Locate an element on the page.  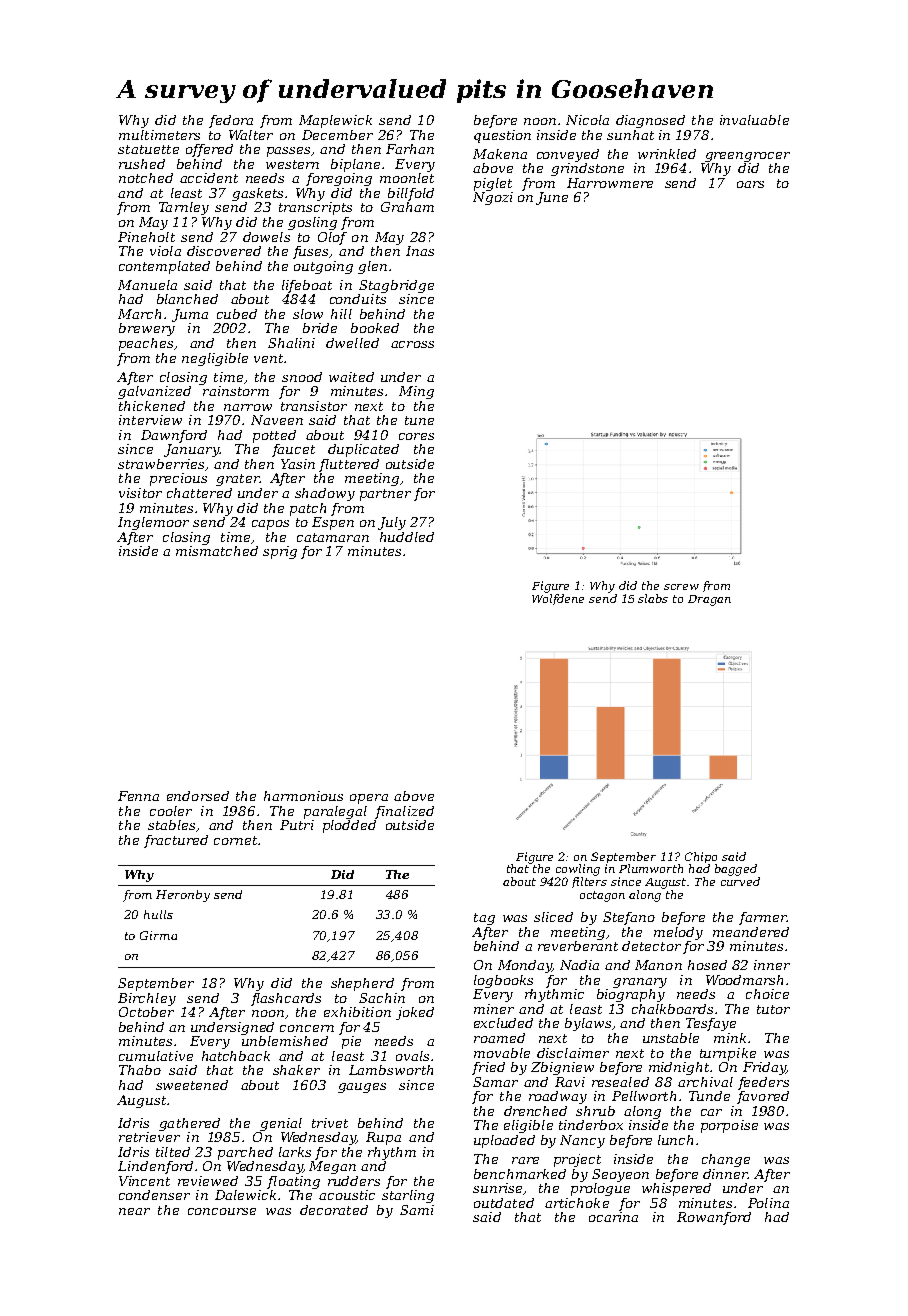
huddled is located at coordinates (407, 537).
